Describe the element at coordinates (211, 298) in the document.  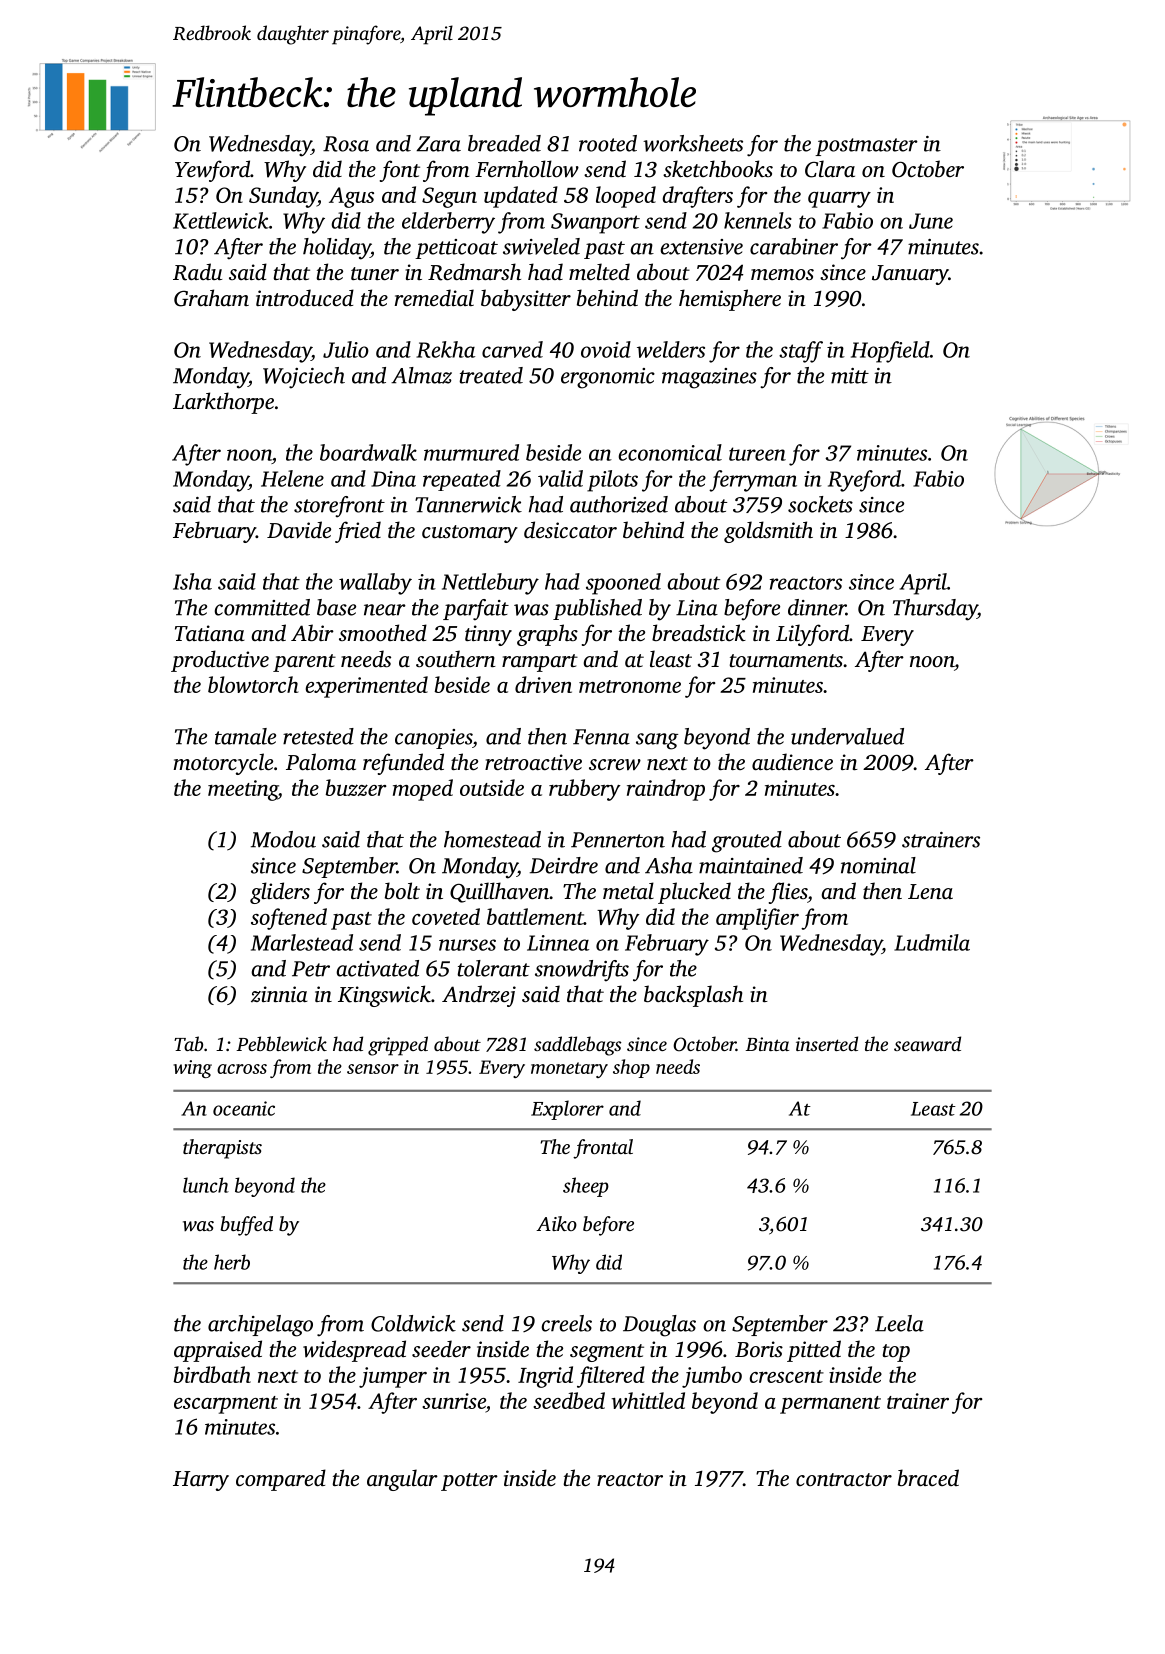
I see `Graham` at that location.
